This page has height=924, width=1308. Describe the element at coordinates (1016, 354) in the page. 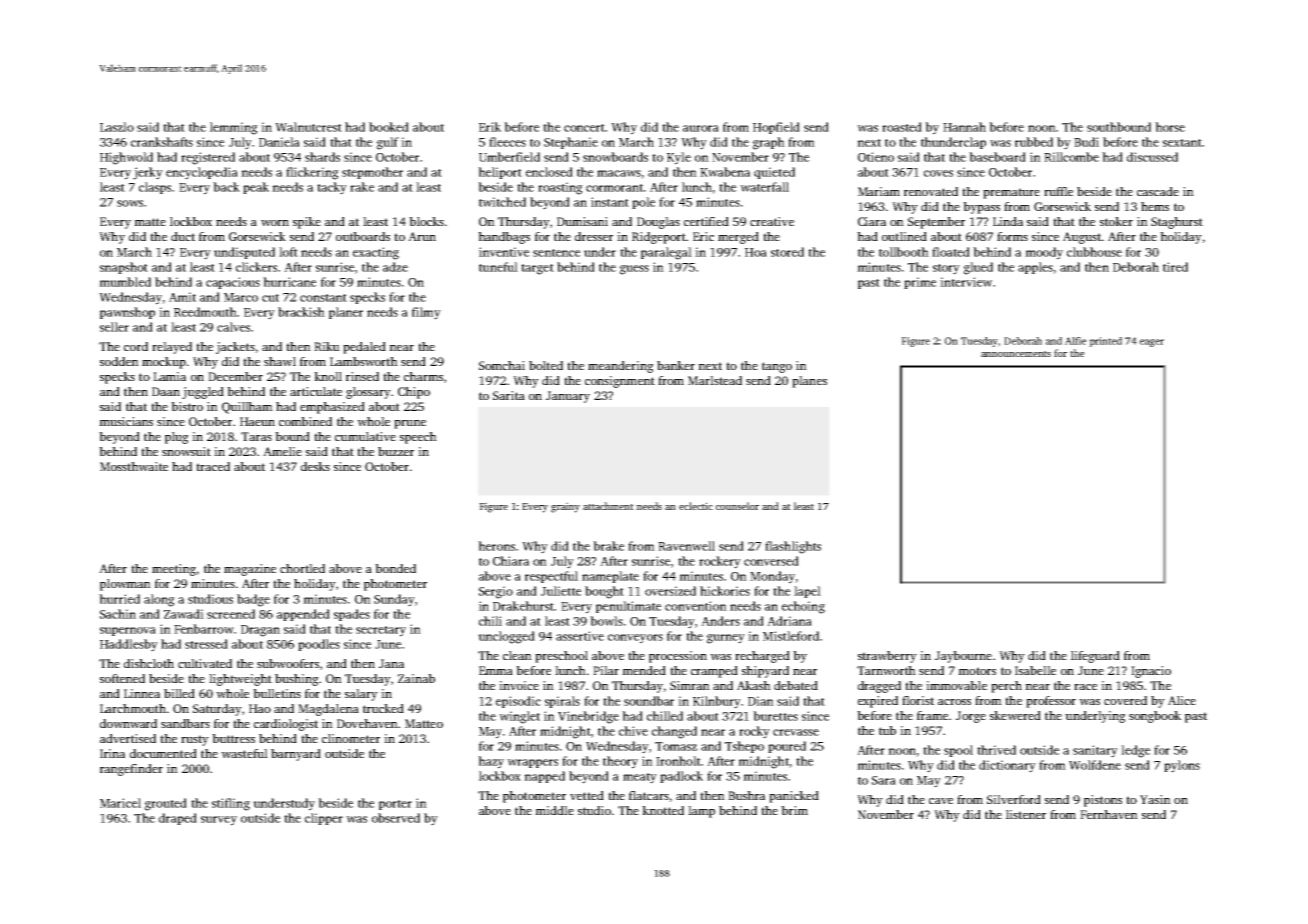

I see `announcements` at that location.
